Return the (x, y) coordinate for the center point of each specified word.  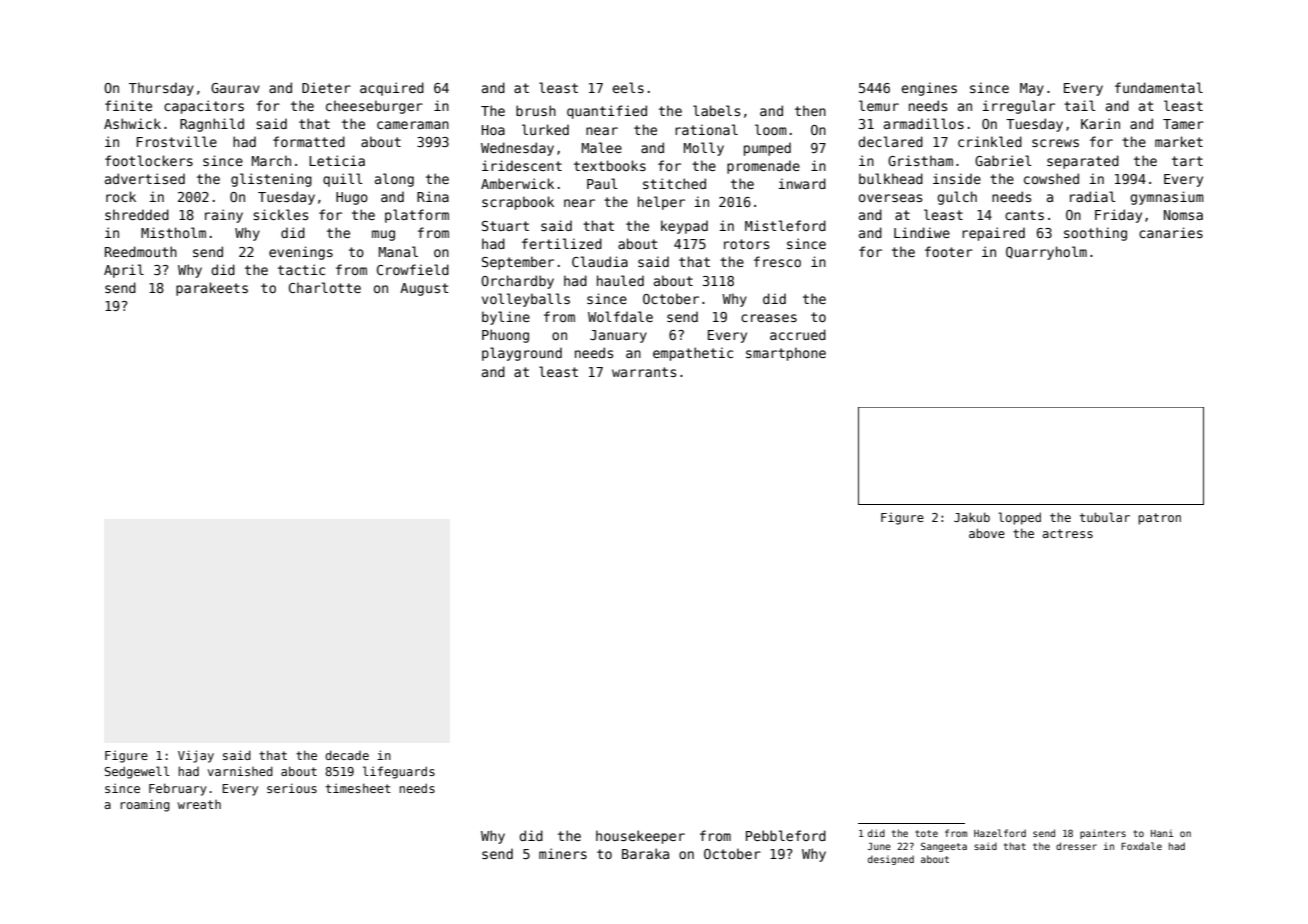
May (1032, 89)
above (987, 533)
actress (1068, 533)
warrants (644, 372)
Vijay (196, 756)
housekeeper (640, 837)
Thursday (161, 89)
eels (628, 87)
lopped (1019, 518)
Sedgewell (137, 772)
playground (522, 354)
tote (926, 833)
